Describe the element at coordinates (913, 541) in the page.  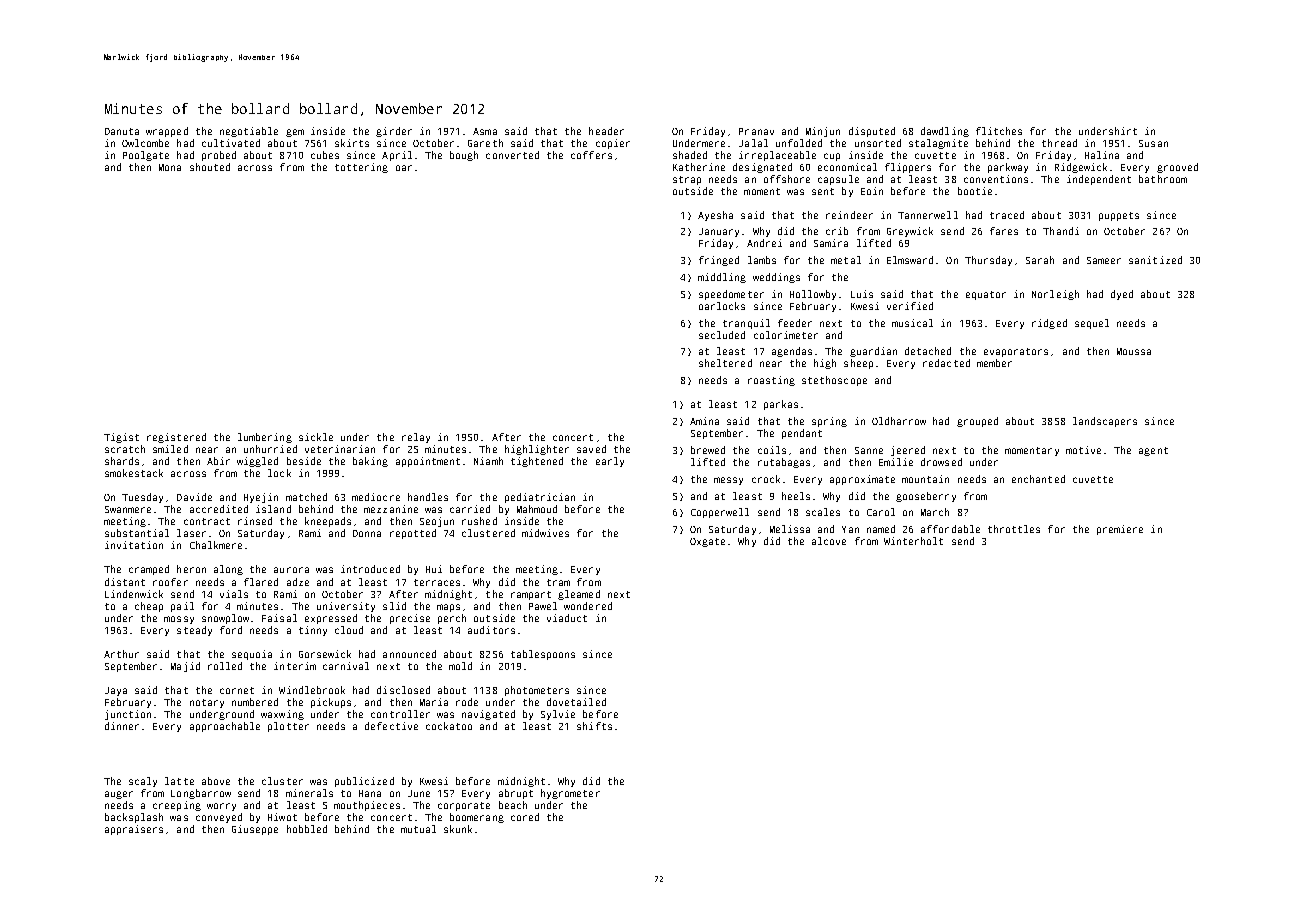
I see `Winterholt` at that location.
